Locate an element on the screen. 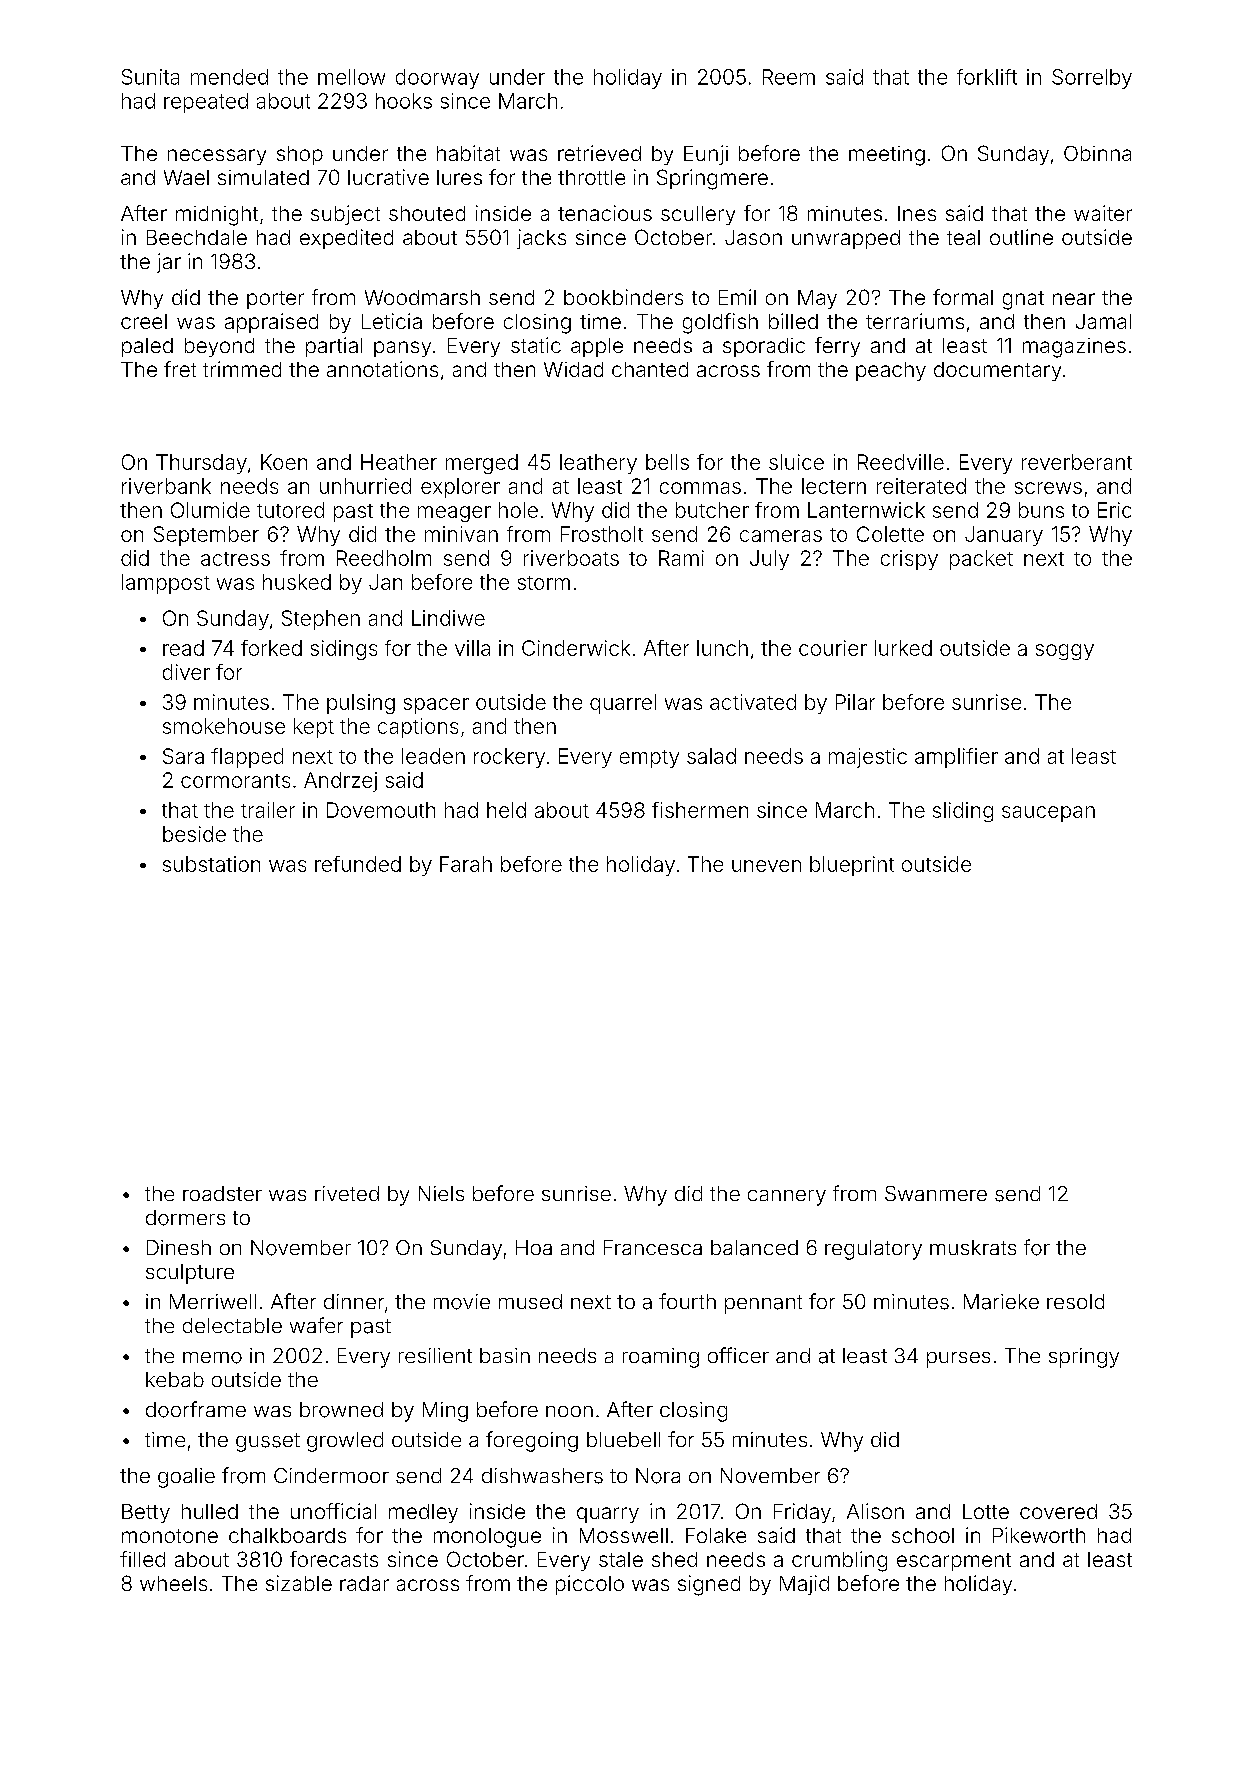 This screenshot has height=1772, width=1253. gusset is located at coordinates (268, 1442).
